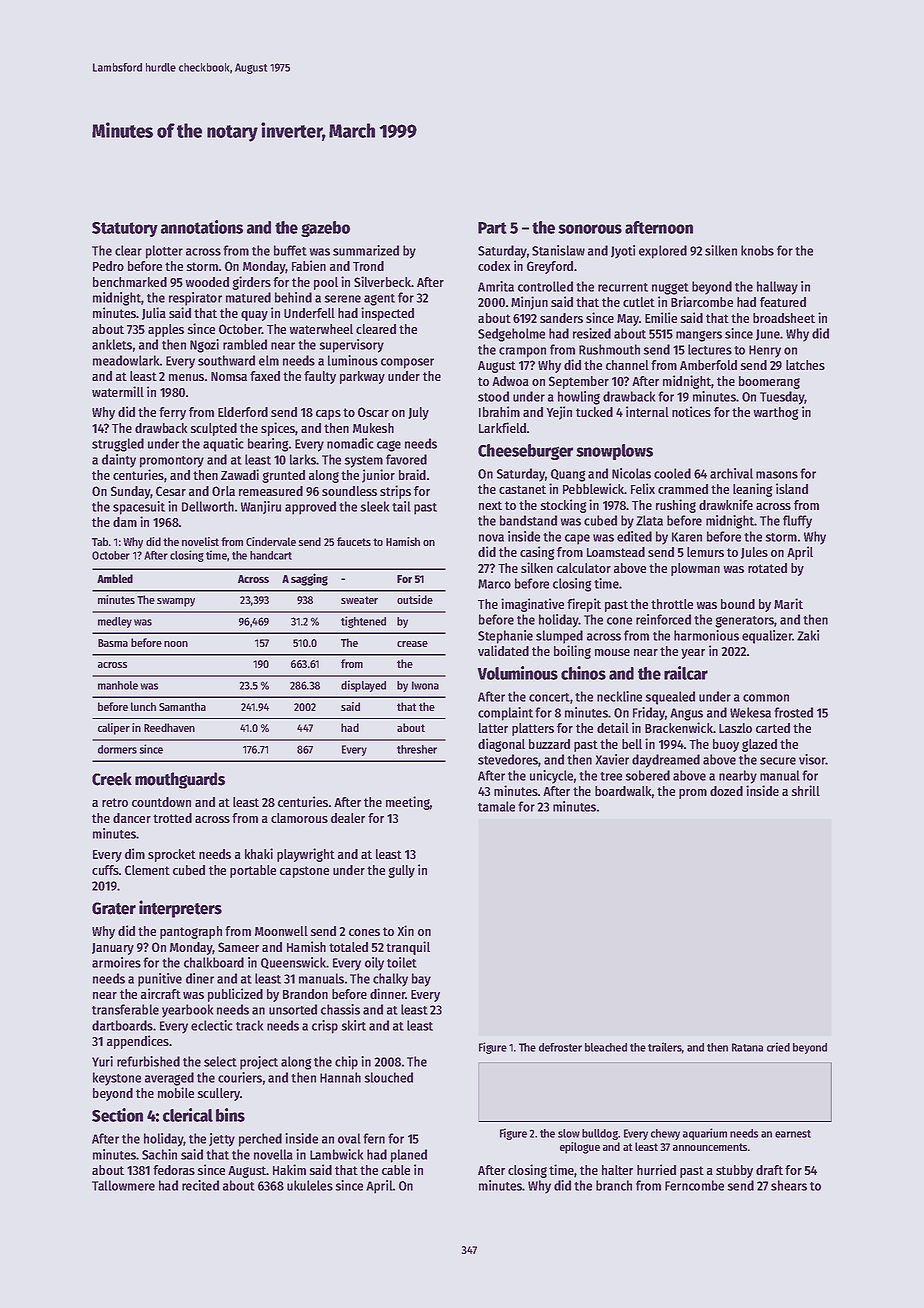 This screenshot has width=924, height=1308. What do you see at coordinates (343, 299) in the screenshot?
I see `serene` at bounding box center [343, 299].
